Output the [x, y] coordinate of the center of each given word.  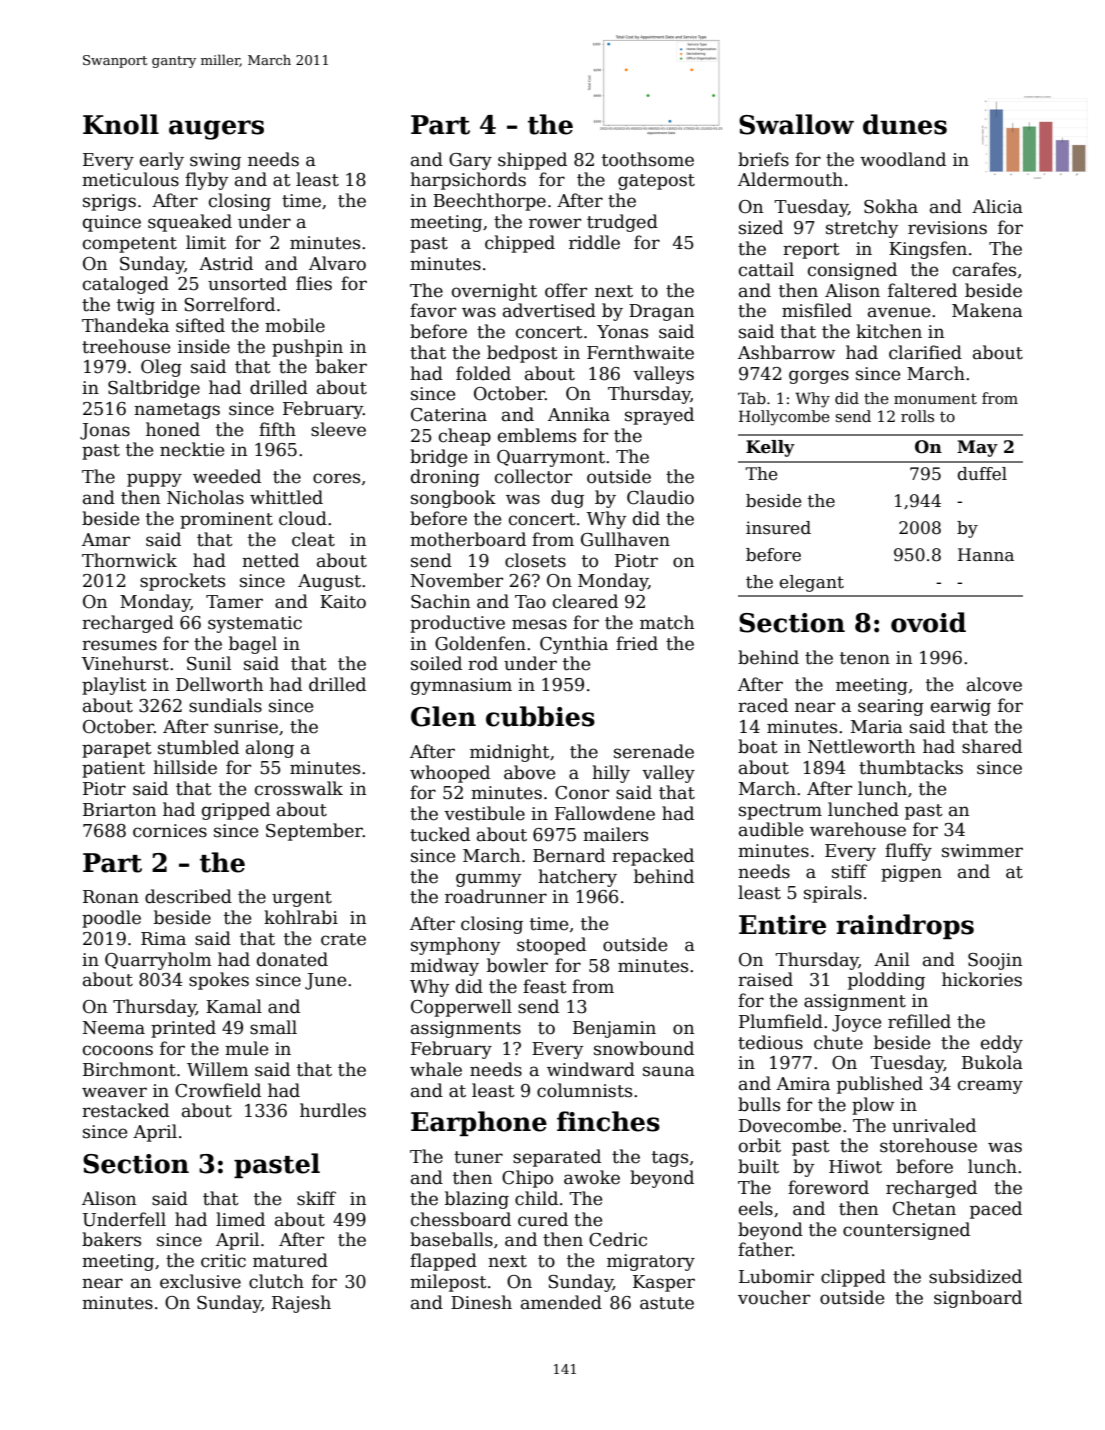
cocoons [118, 1050]
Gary [470, 161]
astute [667, 1303]
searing [891, 707]
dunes [905, 124]
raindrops [905, 926]
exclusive [200, 1281]
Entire [782, 925]
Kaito [343, 602]
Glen [443, 716]
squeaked [190, 223]
